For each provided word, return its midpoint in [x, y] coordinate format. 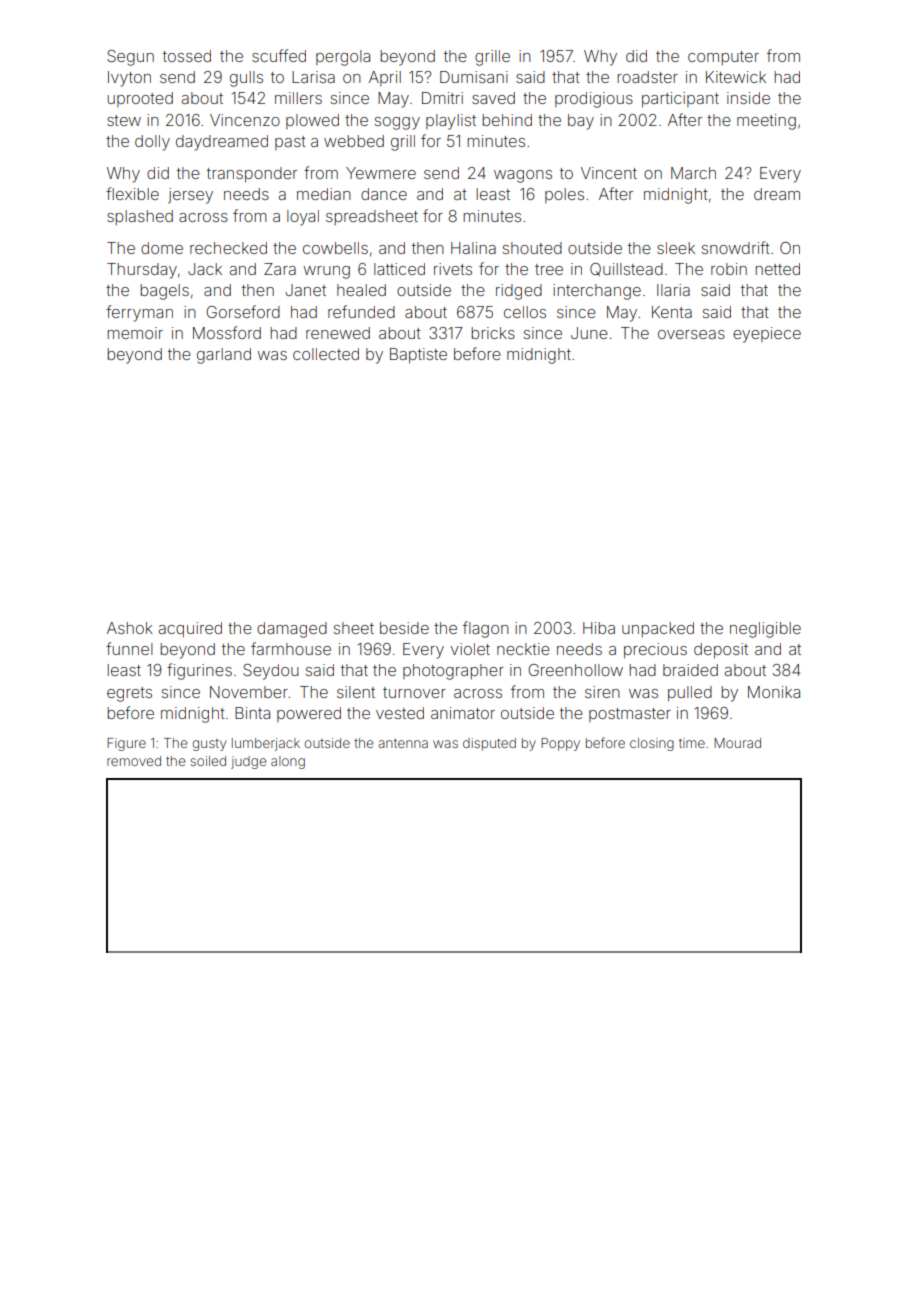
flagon [486, 629]
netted [777, 269]
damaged [292, 630]
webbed [354, 141]
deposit [721, 650]
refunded [361, 311]
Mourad [737, 743]
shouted [532, 248]
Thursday [142, 271]
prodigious [594, 100]
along [288, 762]
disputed [489, 744]
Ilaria [673, 290]
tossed [187, 56]
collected [326, 354]
